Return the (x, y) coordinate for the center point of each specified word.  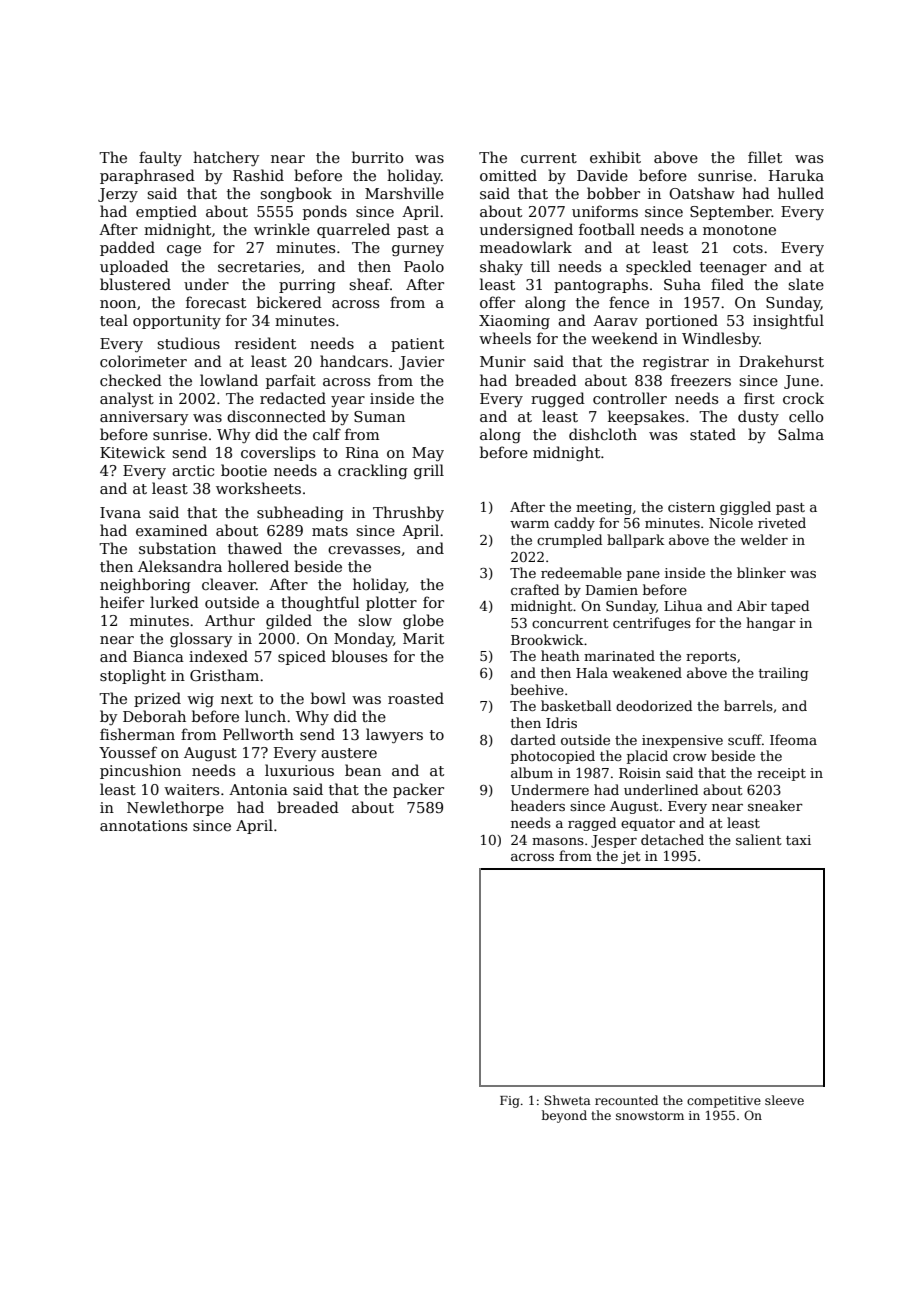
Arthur (230, 620)
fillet (765, 157)
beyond (564, 1116)
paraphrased (147, 176)
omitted (508, 175)
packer (418, 790)
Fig (510, 1102)
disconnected (276, 416)
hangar (771, 624)
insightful (788, 322)
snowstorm (650, 1115)
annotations (143, 825)
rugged (558, 400)
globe (423, 621)
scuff (745, 739)
